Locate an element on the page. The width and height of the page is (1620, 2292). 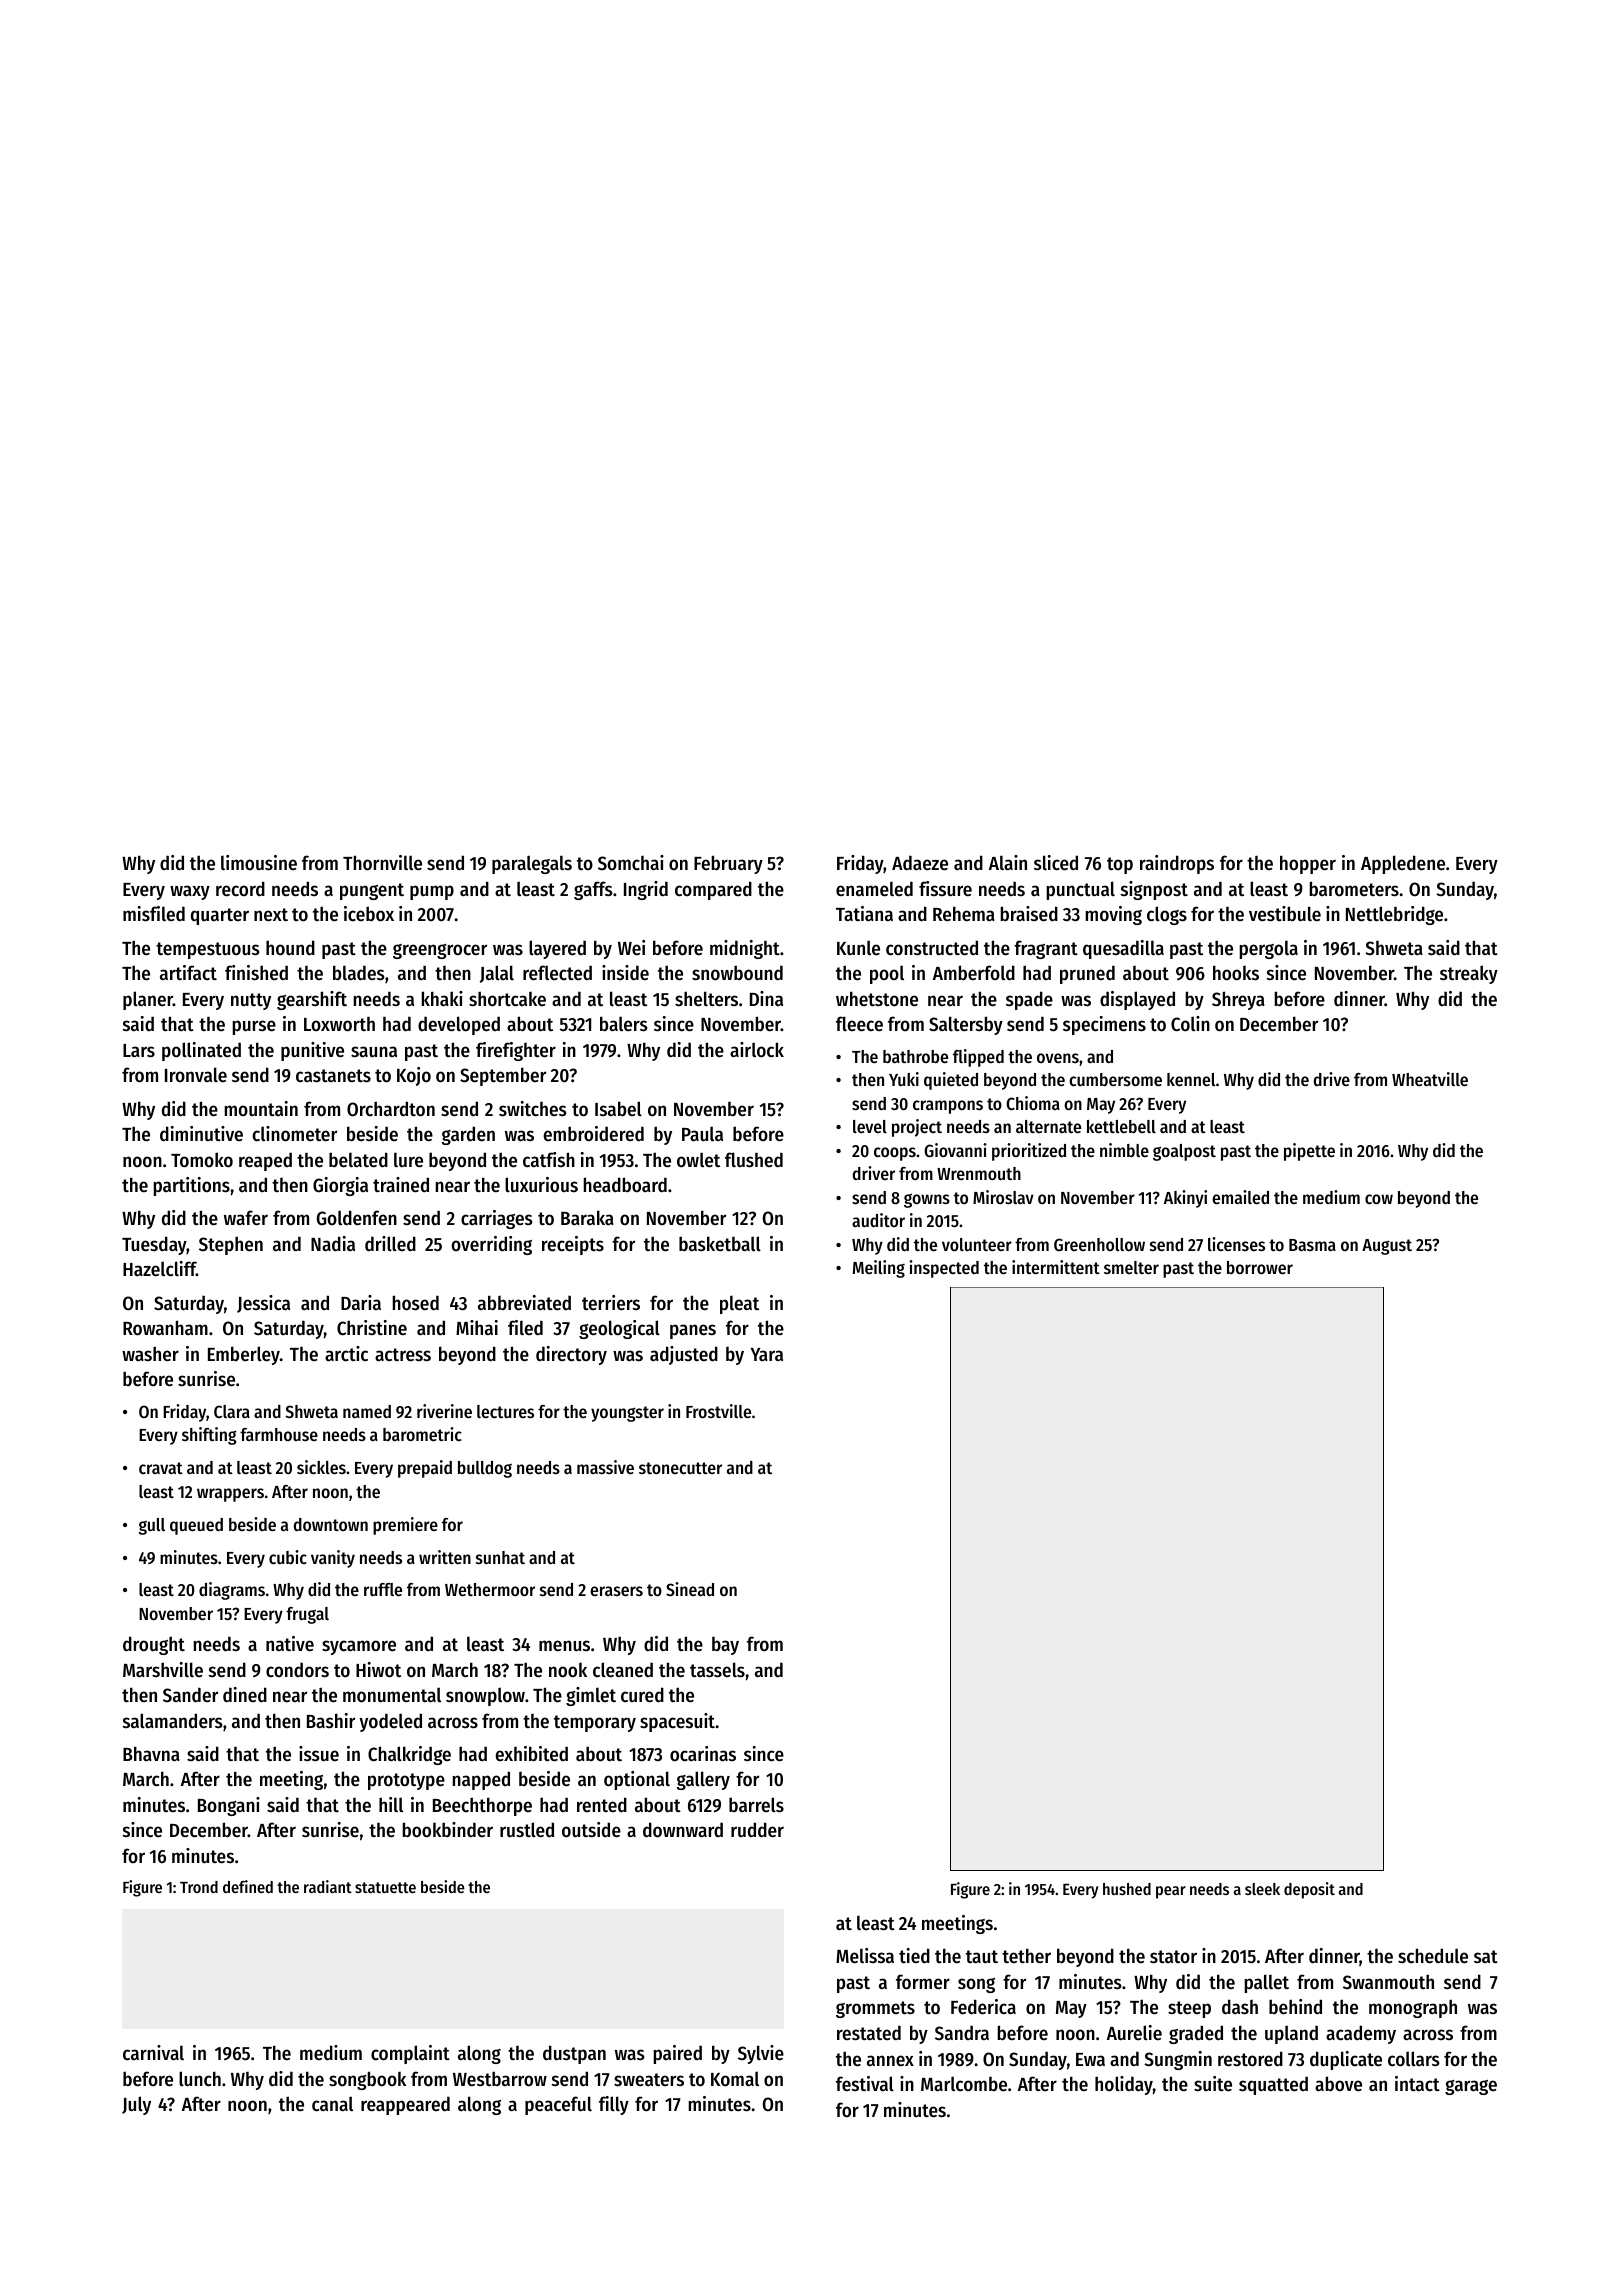
peaceful is located at coordinates (558, 2105).
